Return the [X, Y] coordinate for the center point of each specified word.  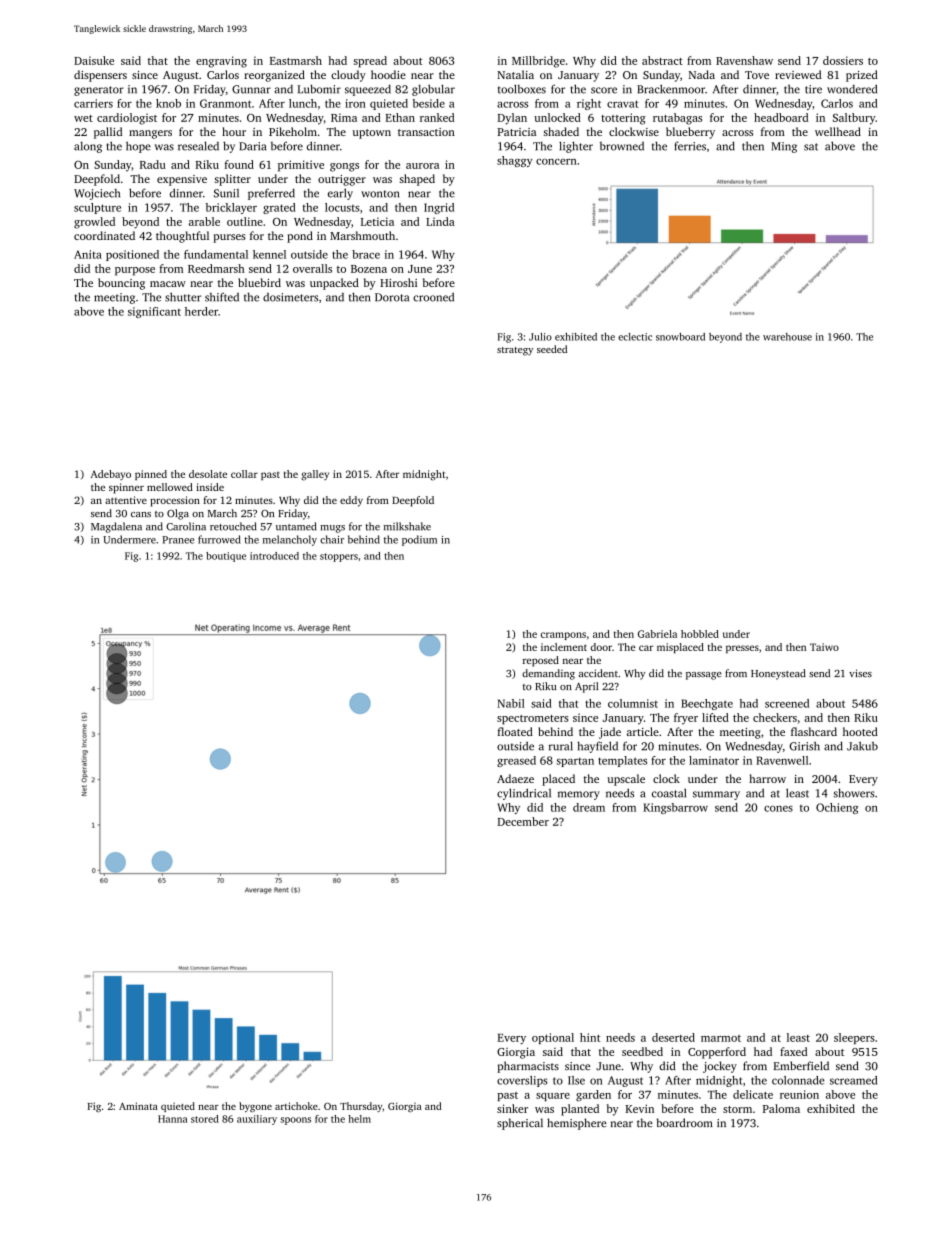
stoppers [339, 557]
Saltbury [854, 119]
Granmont [225, 103]
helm [359, 1119]
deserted [673, 1037]
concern [556, 162]
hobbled [700, 634]
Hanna [173, 1119]
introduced [274, 556]
